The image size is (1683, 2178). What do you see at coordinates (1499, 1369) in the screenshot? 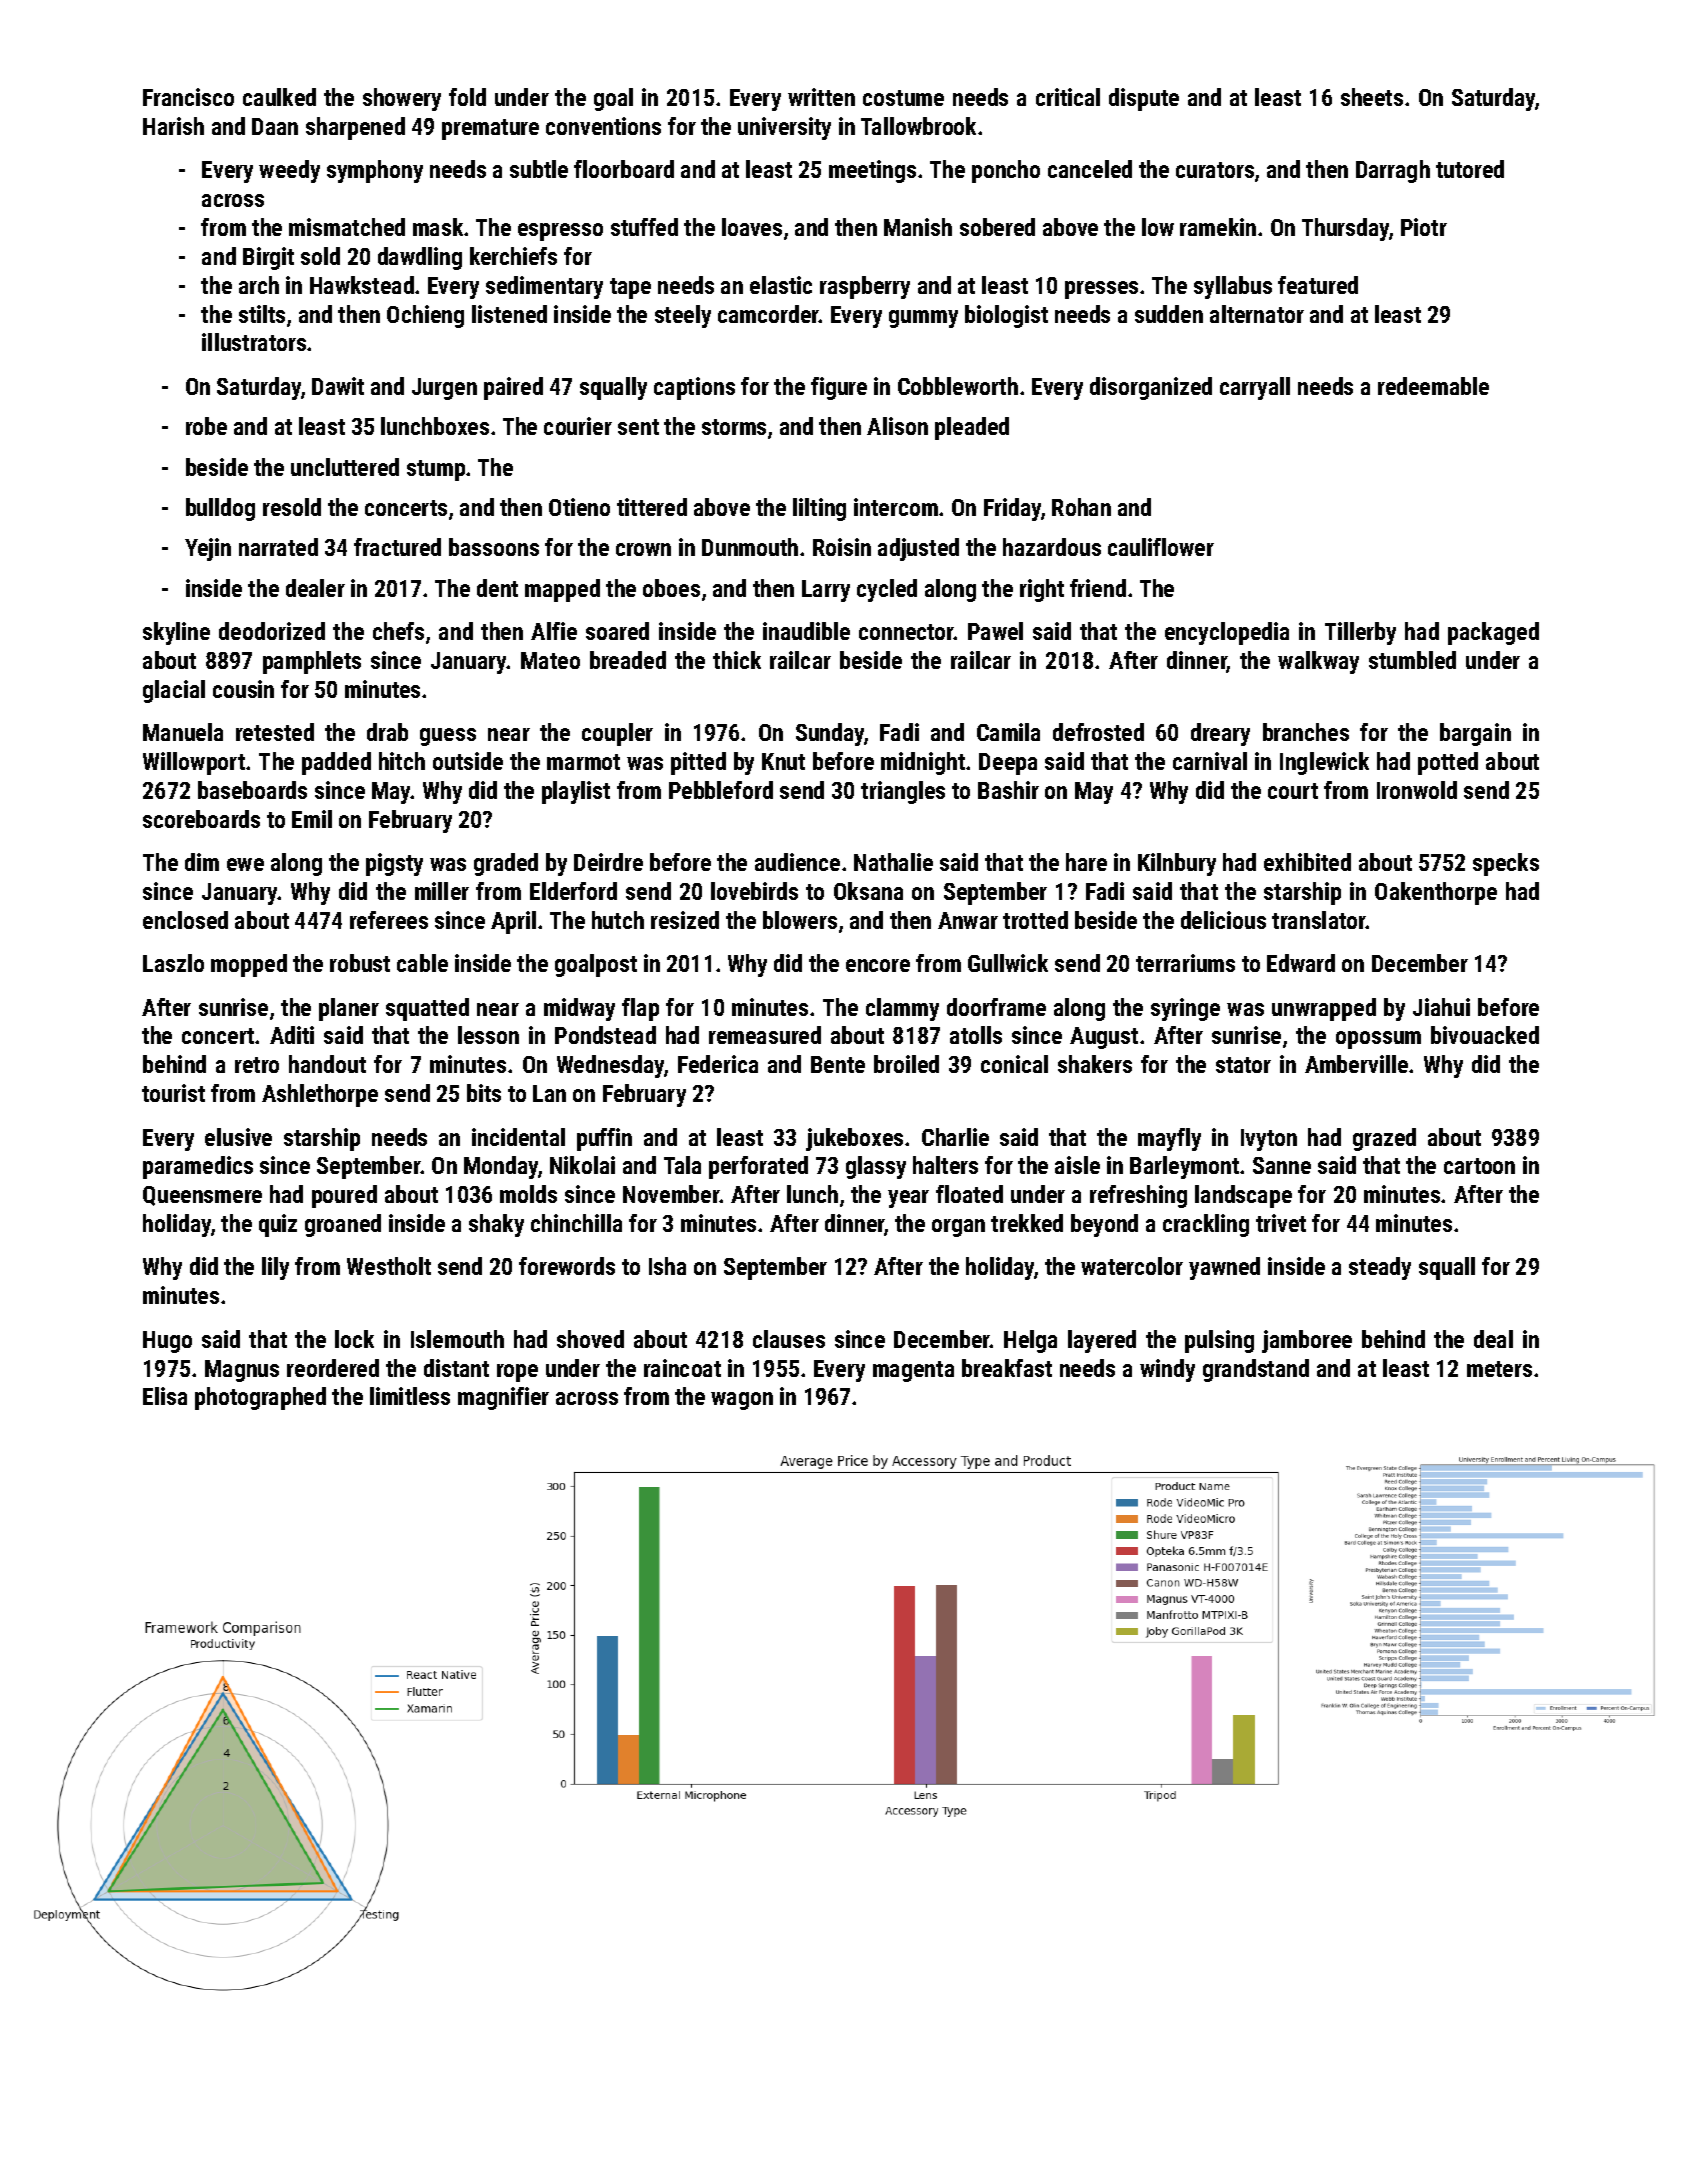
I see `meters` at bounding box center [1499, 1369].
